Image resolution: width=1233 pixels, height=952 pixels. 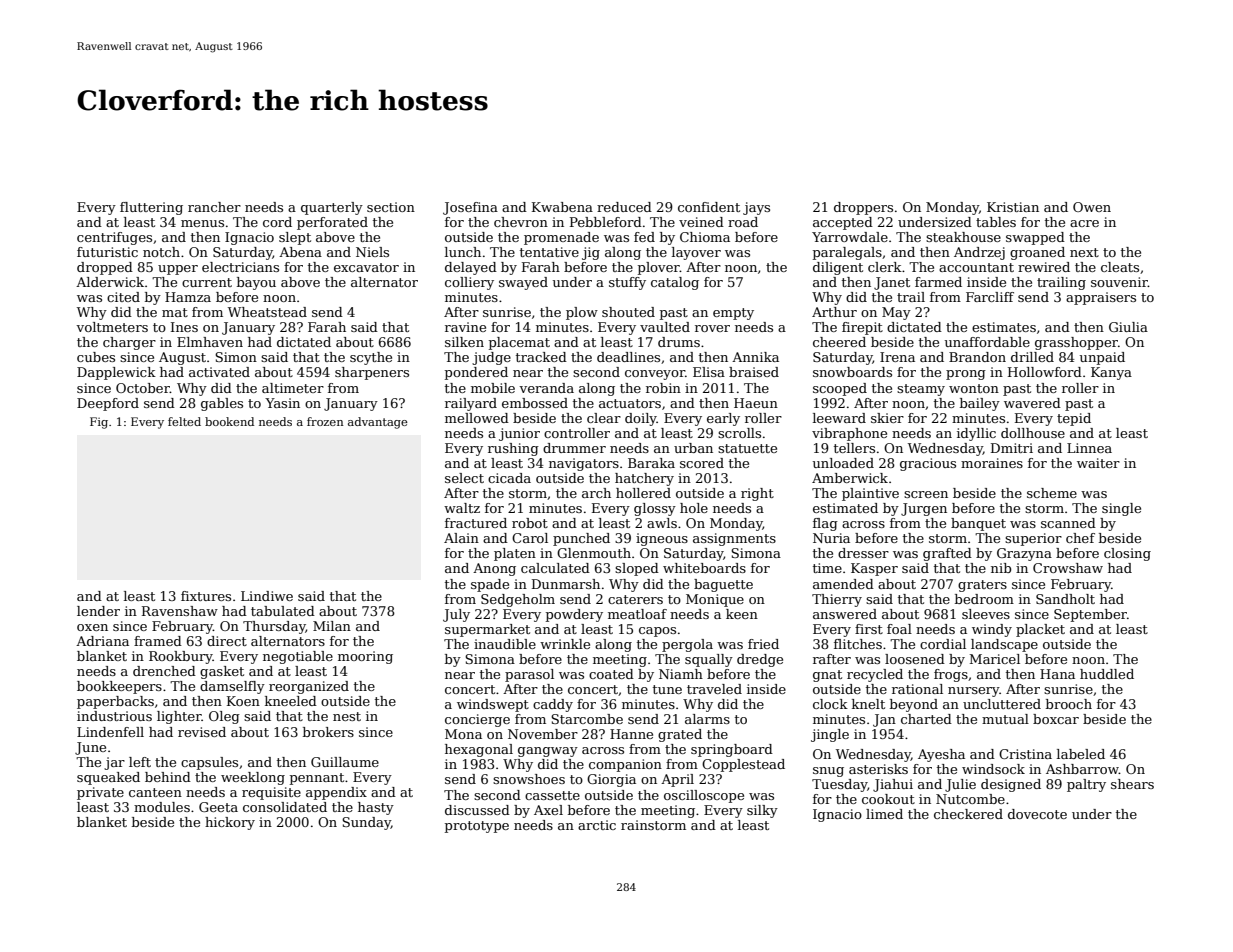 What do you see at coordinates (155, 792) in the document?
I see `canteen` at bounding box center [155, 792].
